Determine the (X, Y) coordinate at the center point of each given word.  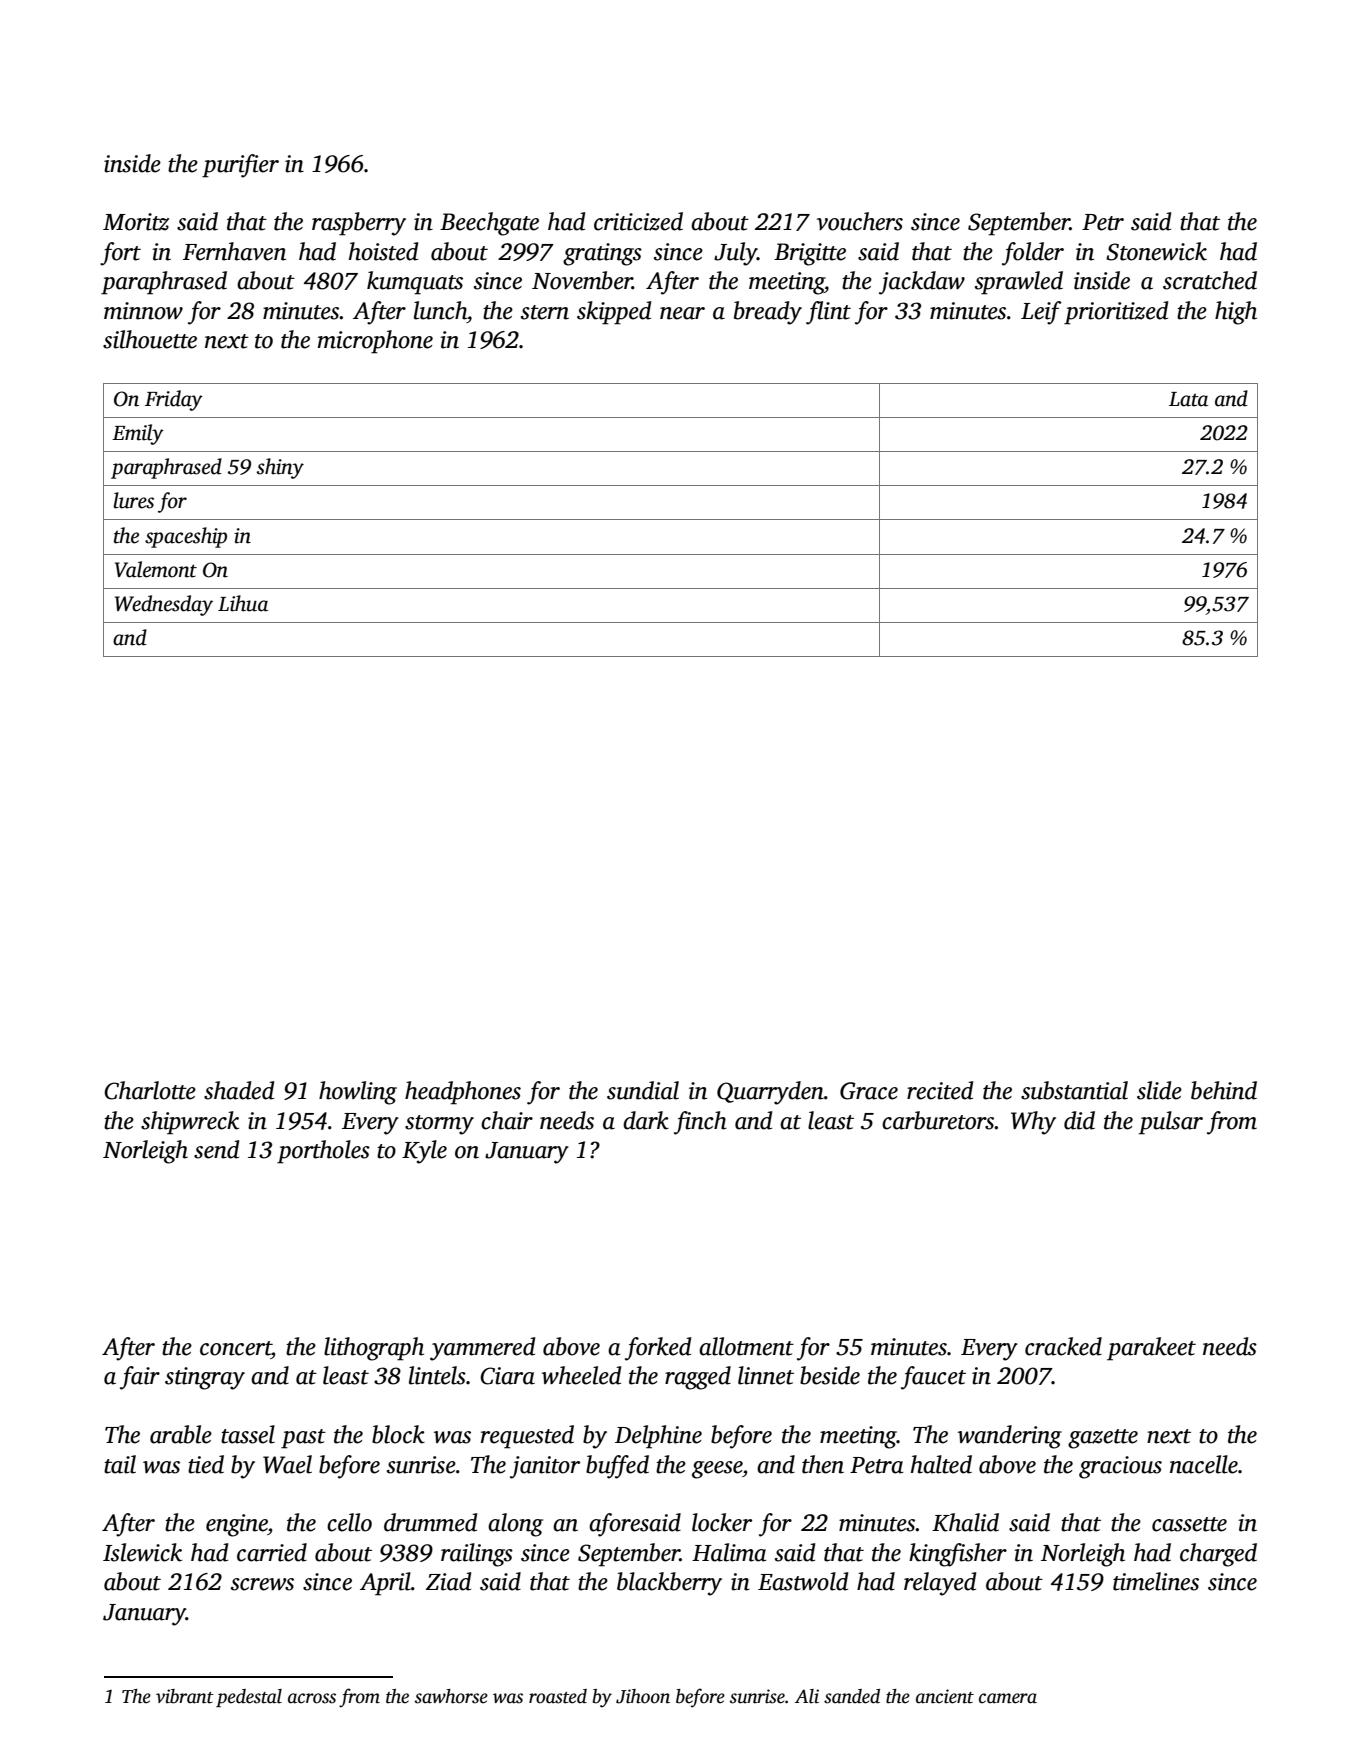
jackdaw (922, 283)
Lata (1188, 399)
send (216, 1149)
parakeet (1151, 1349)
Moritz (136, 222)
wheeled (581, 1375)
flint (828, 313)
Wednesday (164, 605)
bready (768, 313)
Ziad (448, 1581)
